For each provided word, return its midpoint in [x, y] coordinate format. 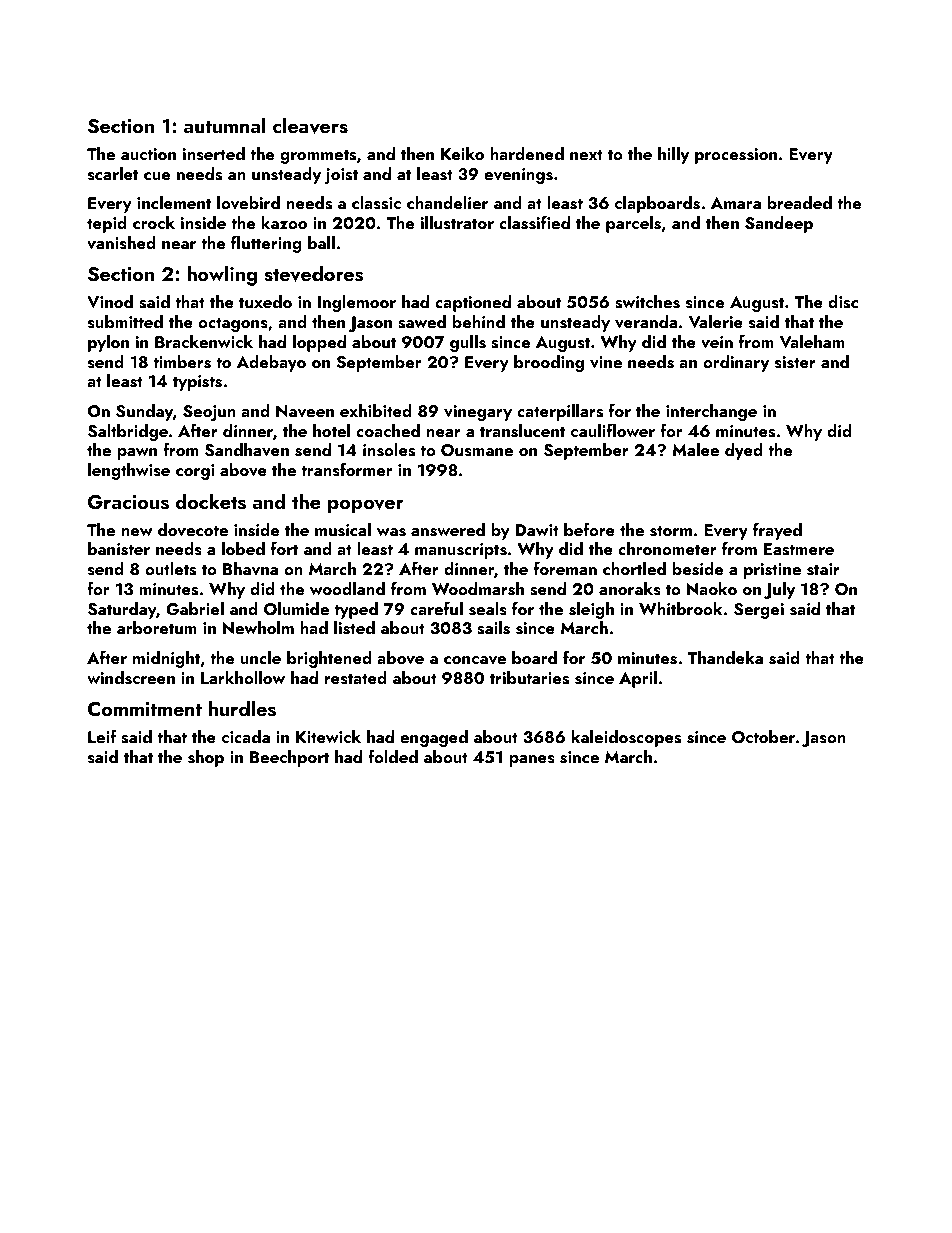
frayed [777, 531]
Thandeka [725, 657]
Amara [736, 203]
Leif [102, 736]
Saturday [122, 610]
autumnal [225, 125]
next [586, 154]
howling [222, 275]
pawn [137, 454]
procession [736, 156]
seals [488, 609]
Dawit [537, 530]
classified [534, 222]
